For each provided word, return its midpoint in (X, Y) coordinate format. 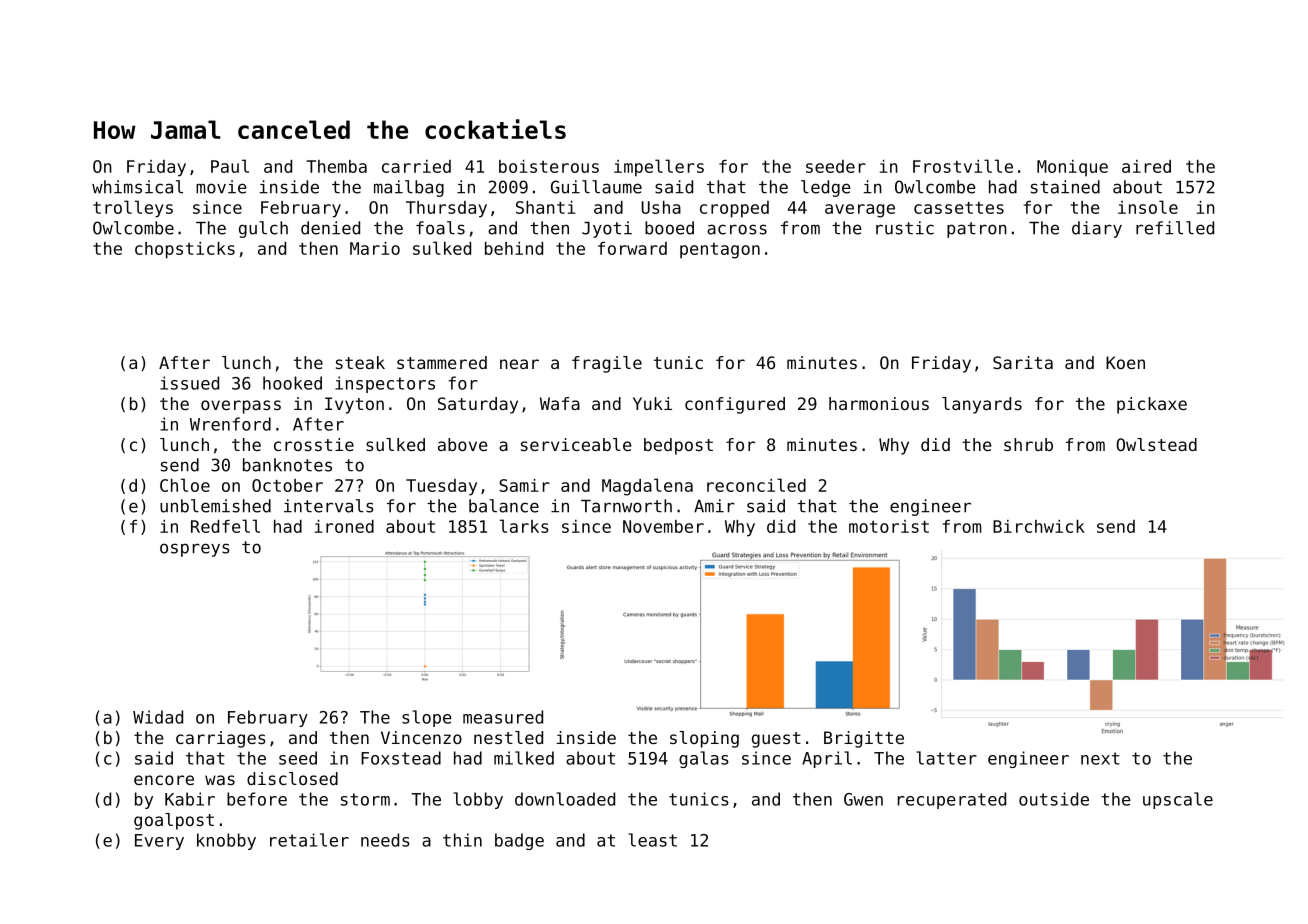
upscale (1178, 800)
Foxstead (401, 758)
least (652, 840)
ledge (826, 188)
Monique (1072, 168)
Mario (375, 248)
